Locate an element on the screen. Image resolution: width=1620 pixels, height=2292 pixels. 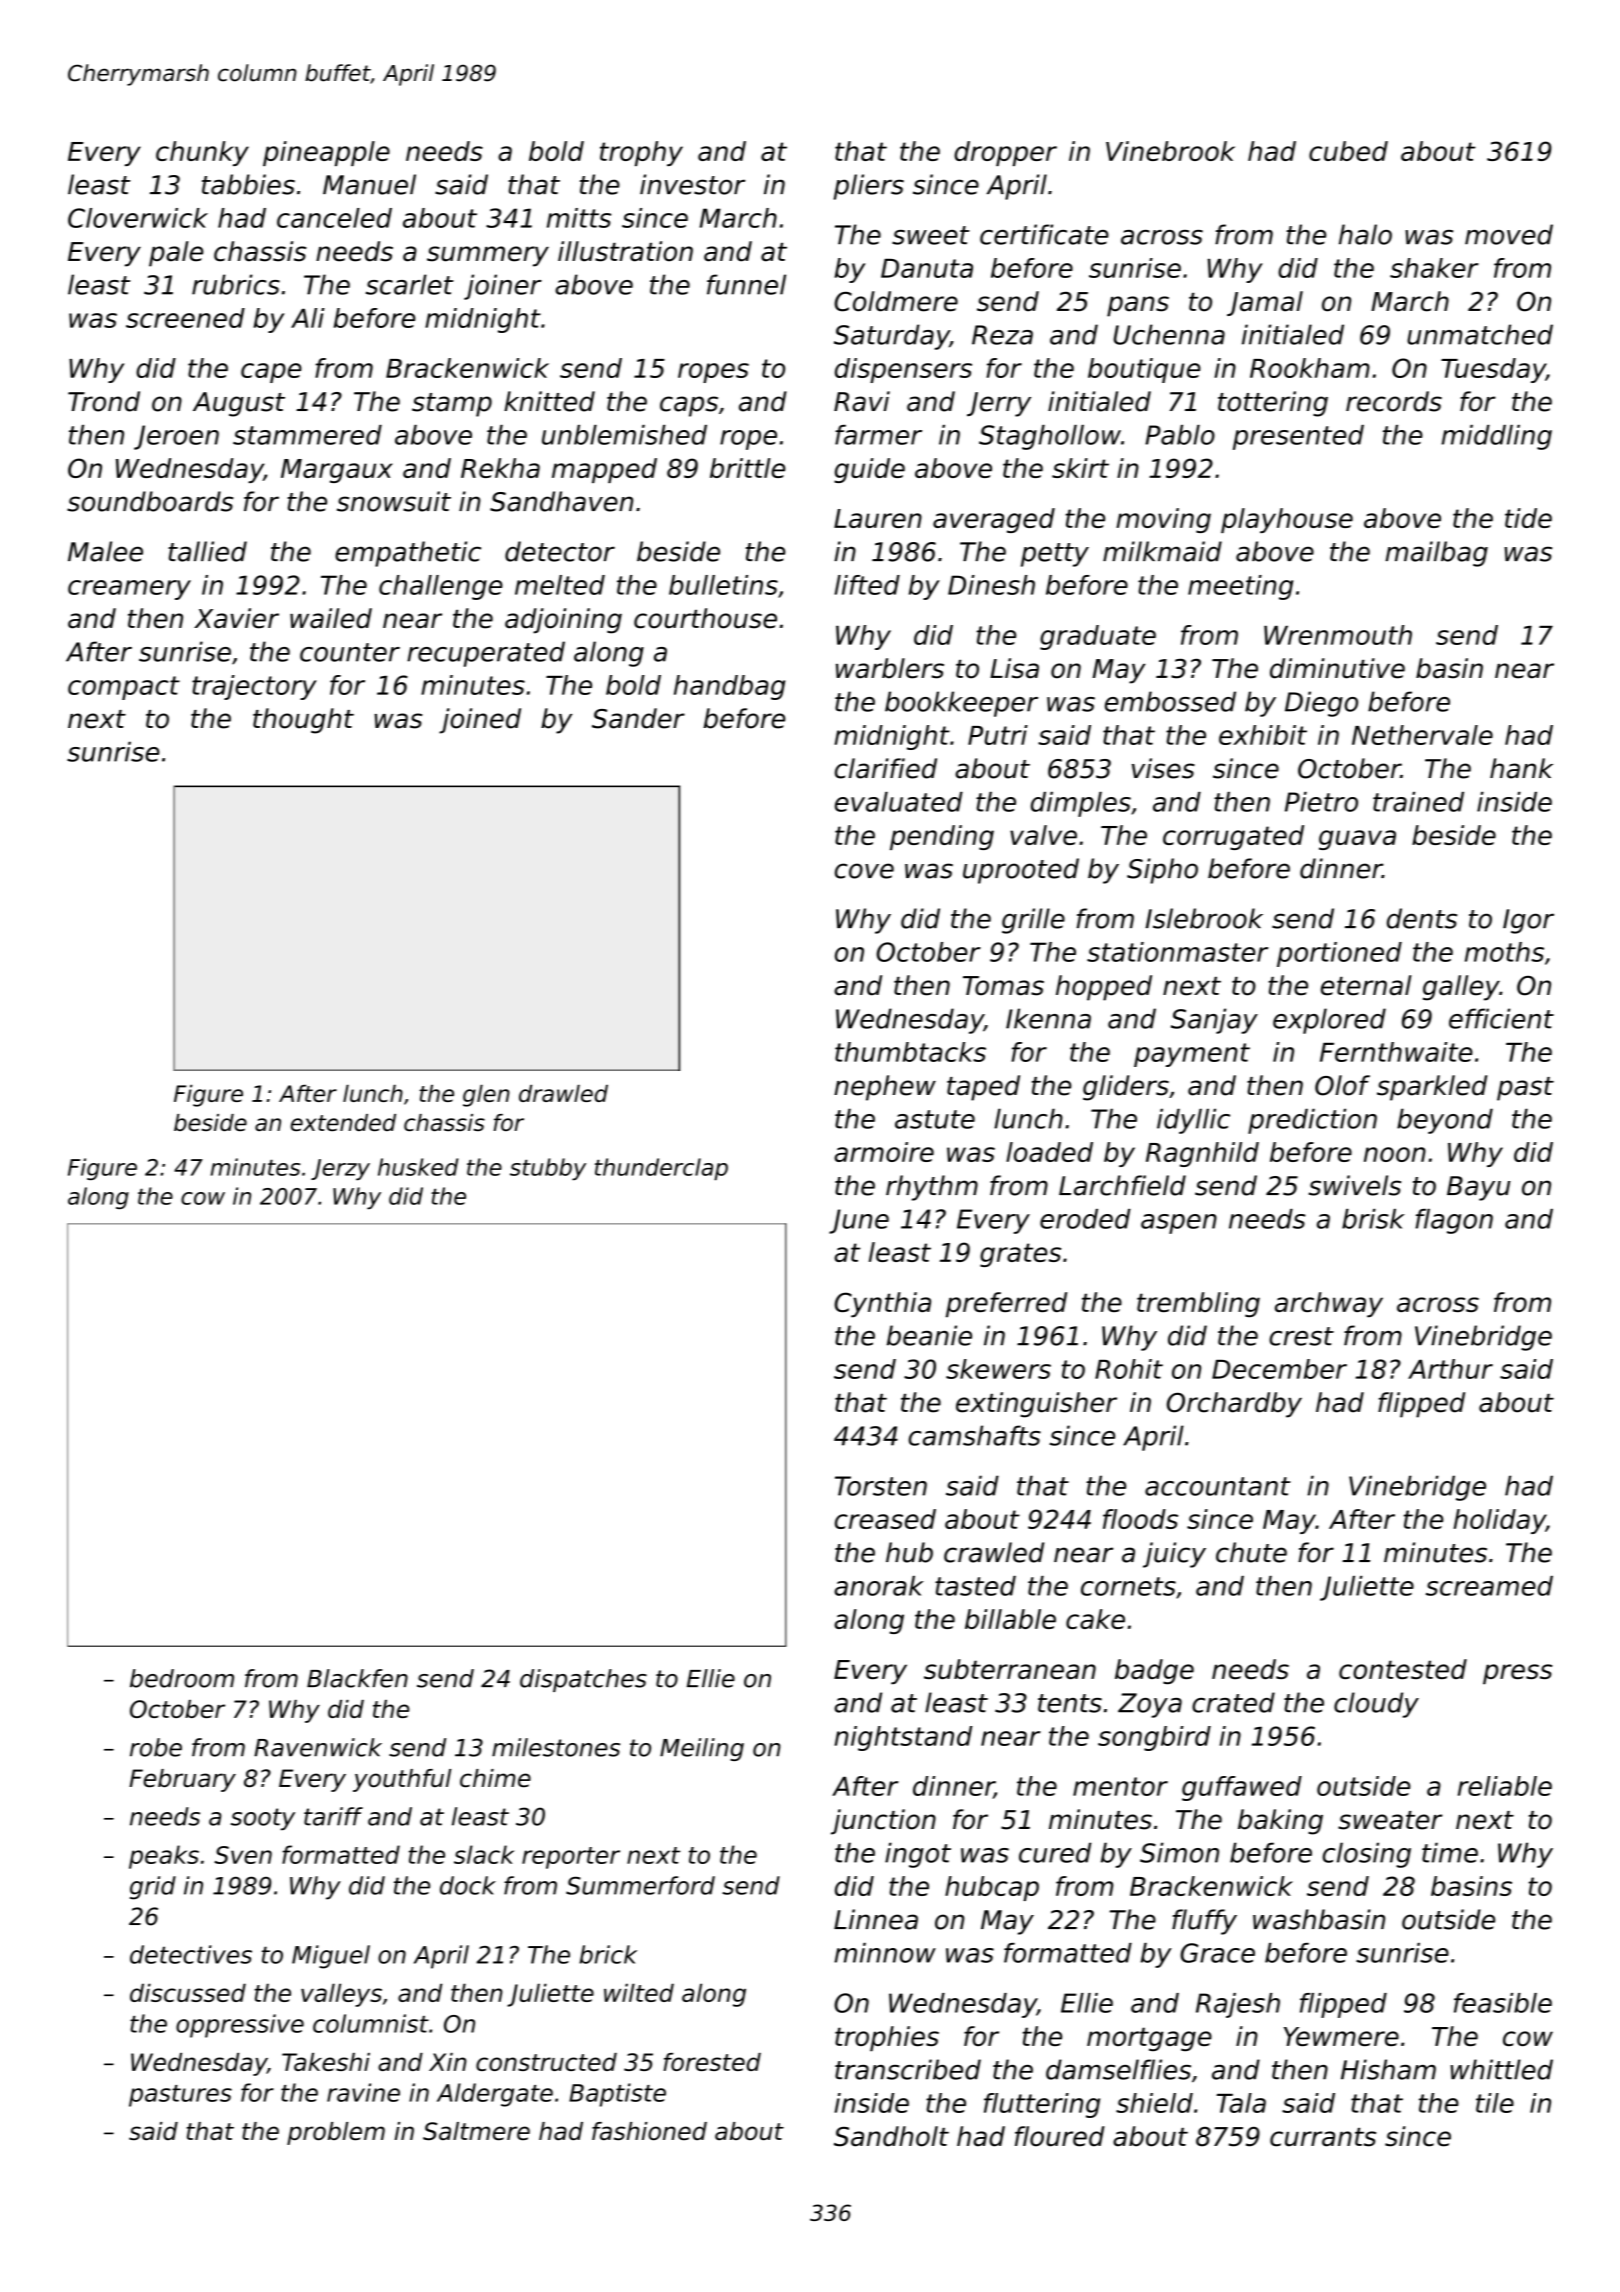
thought is located at coordinates (303, 721).
